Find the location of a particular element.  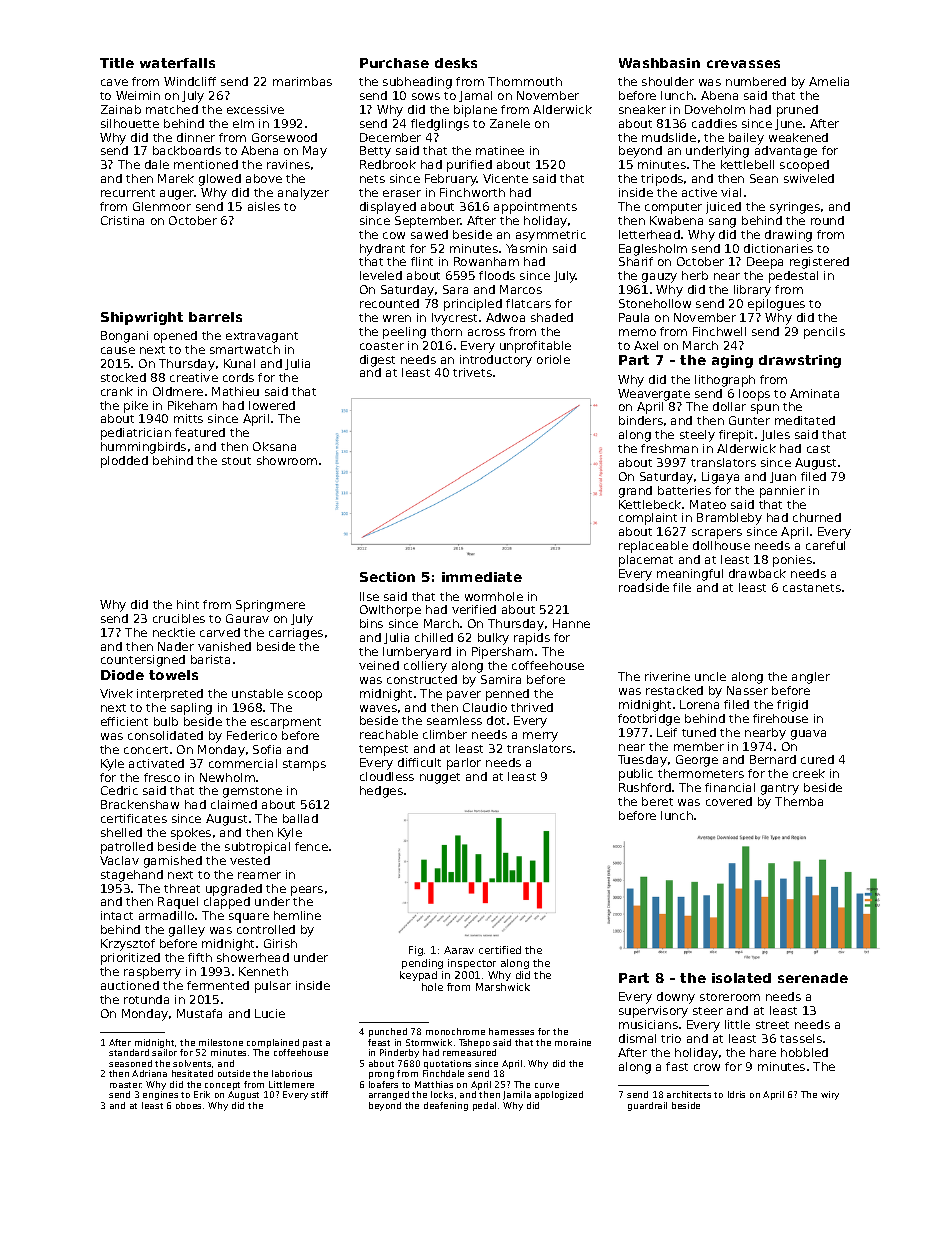

angler is located at coordinates (811, 678).
